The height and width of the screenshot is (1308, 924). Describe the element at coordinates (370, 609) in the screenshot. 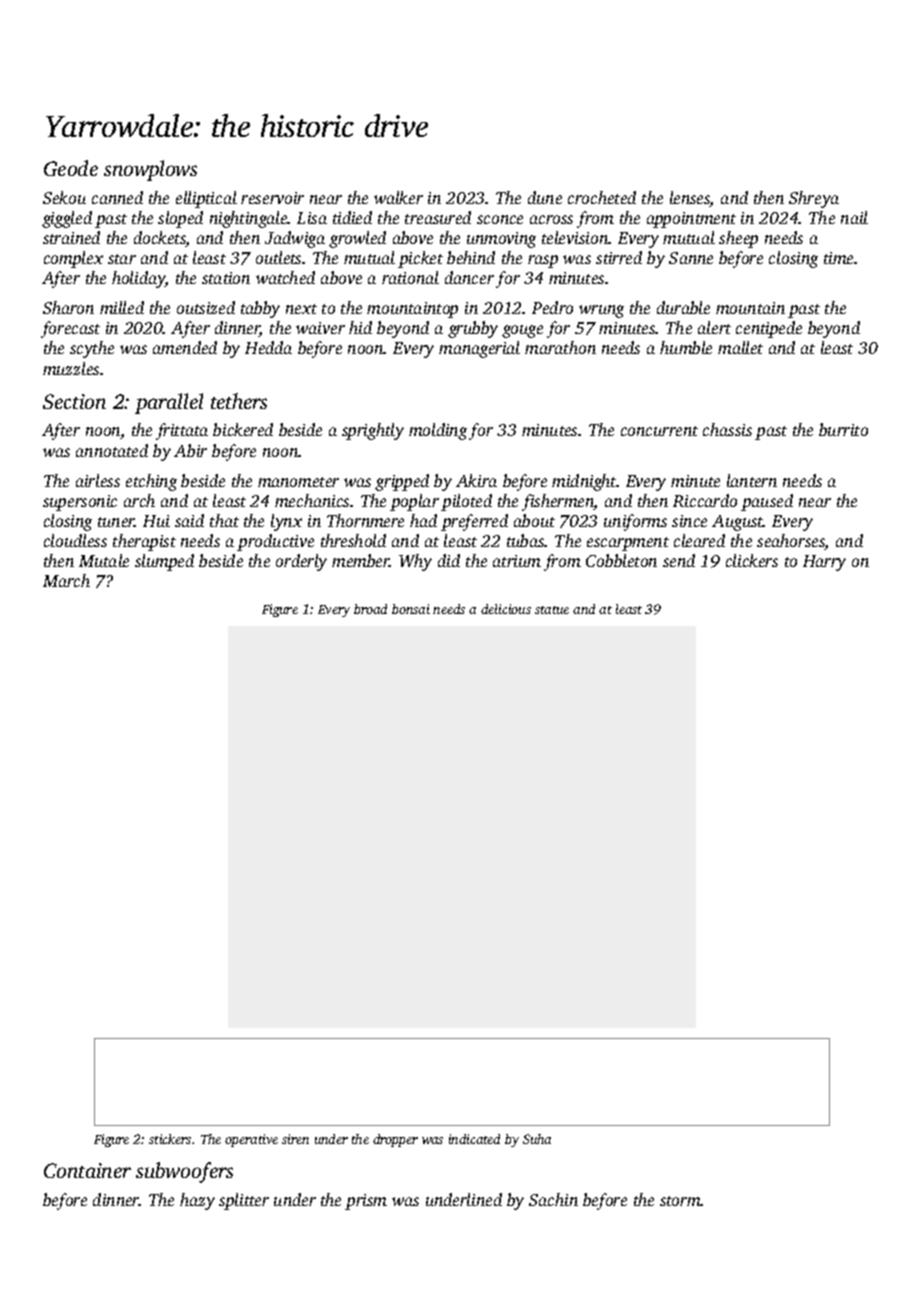

I see `broad` at that location.
